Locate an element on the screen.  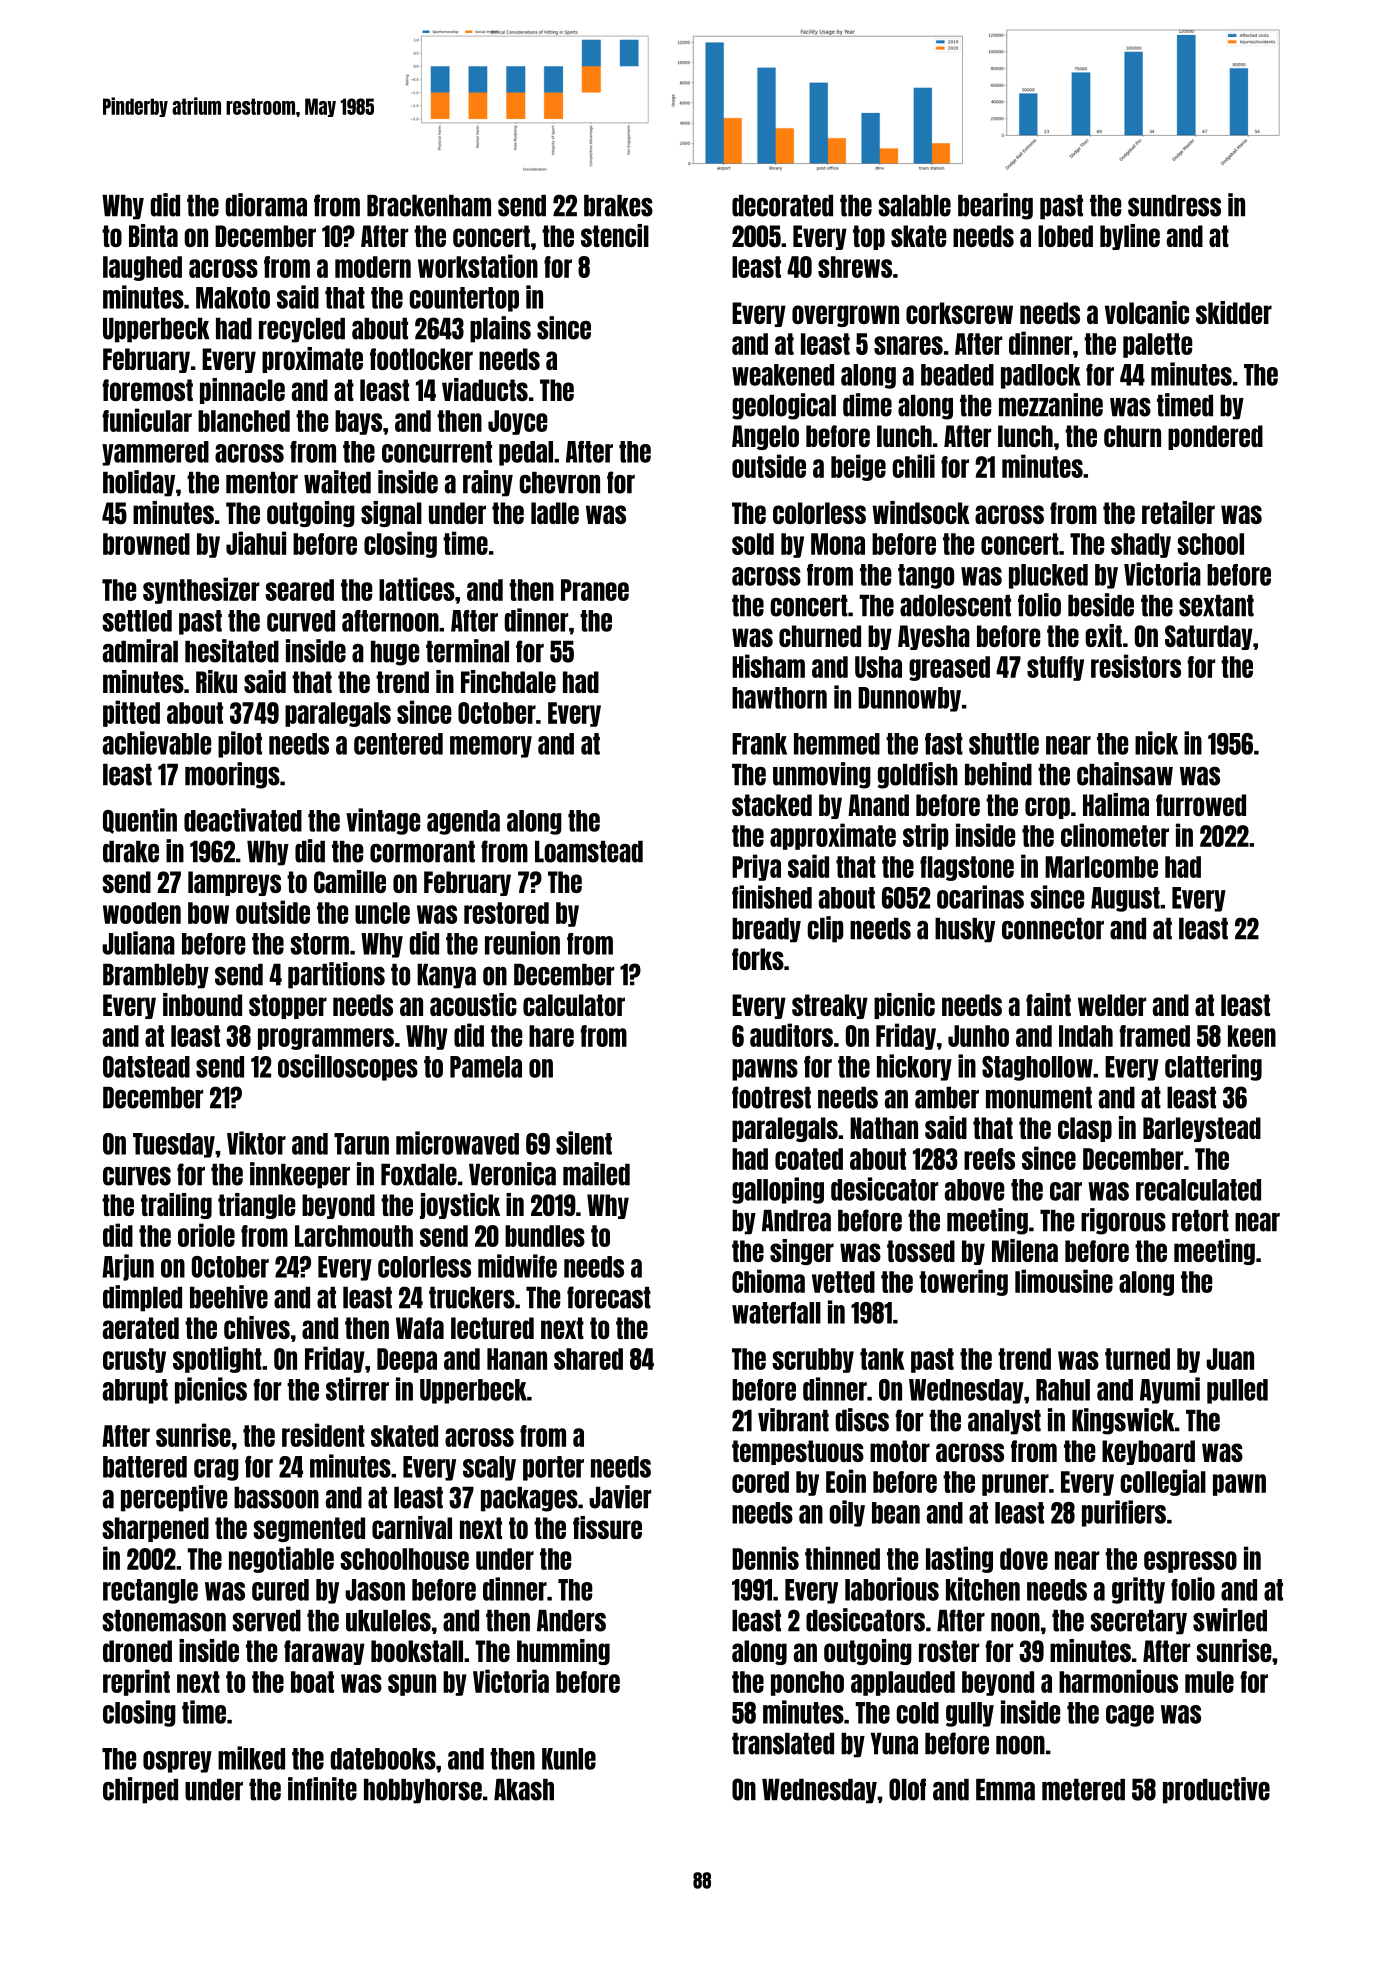
milked is located at coordinates (251, 1758).
